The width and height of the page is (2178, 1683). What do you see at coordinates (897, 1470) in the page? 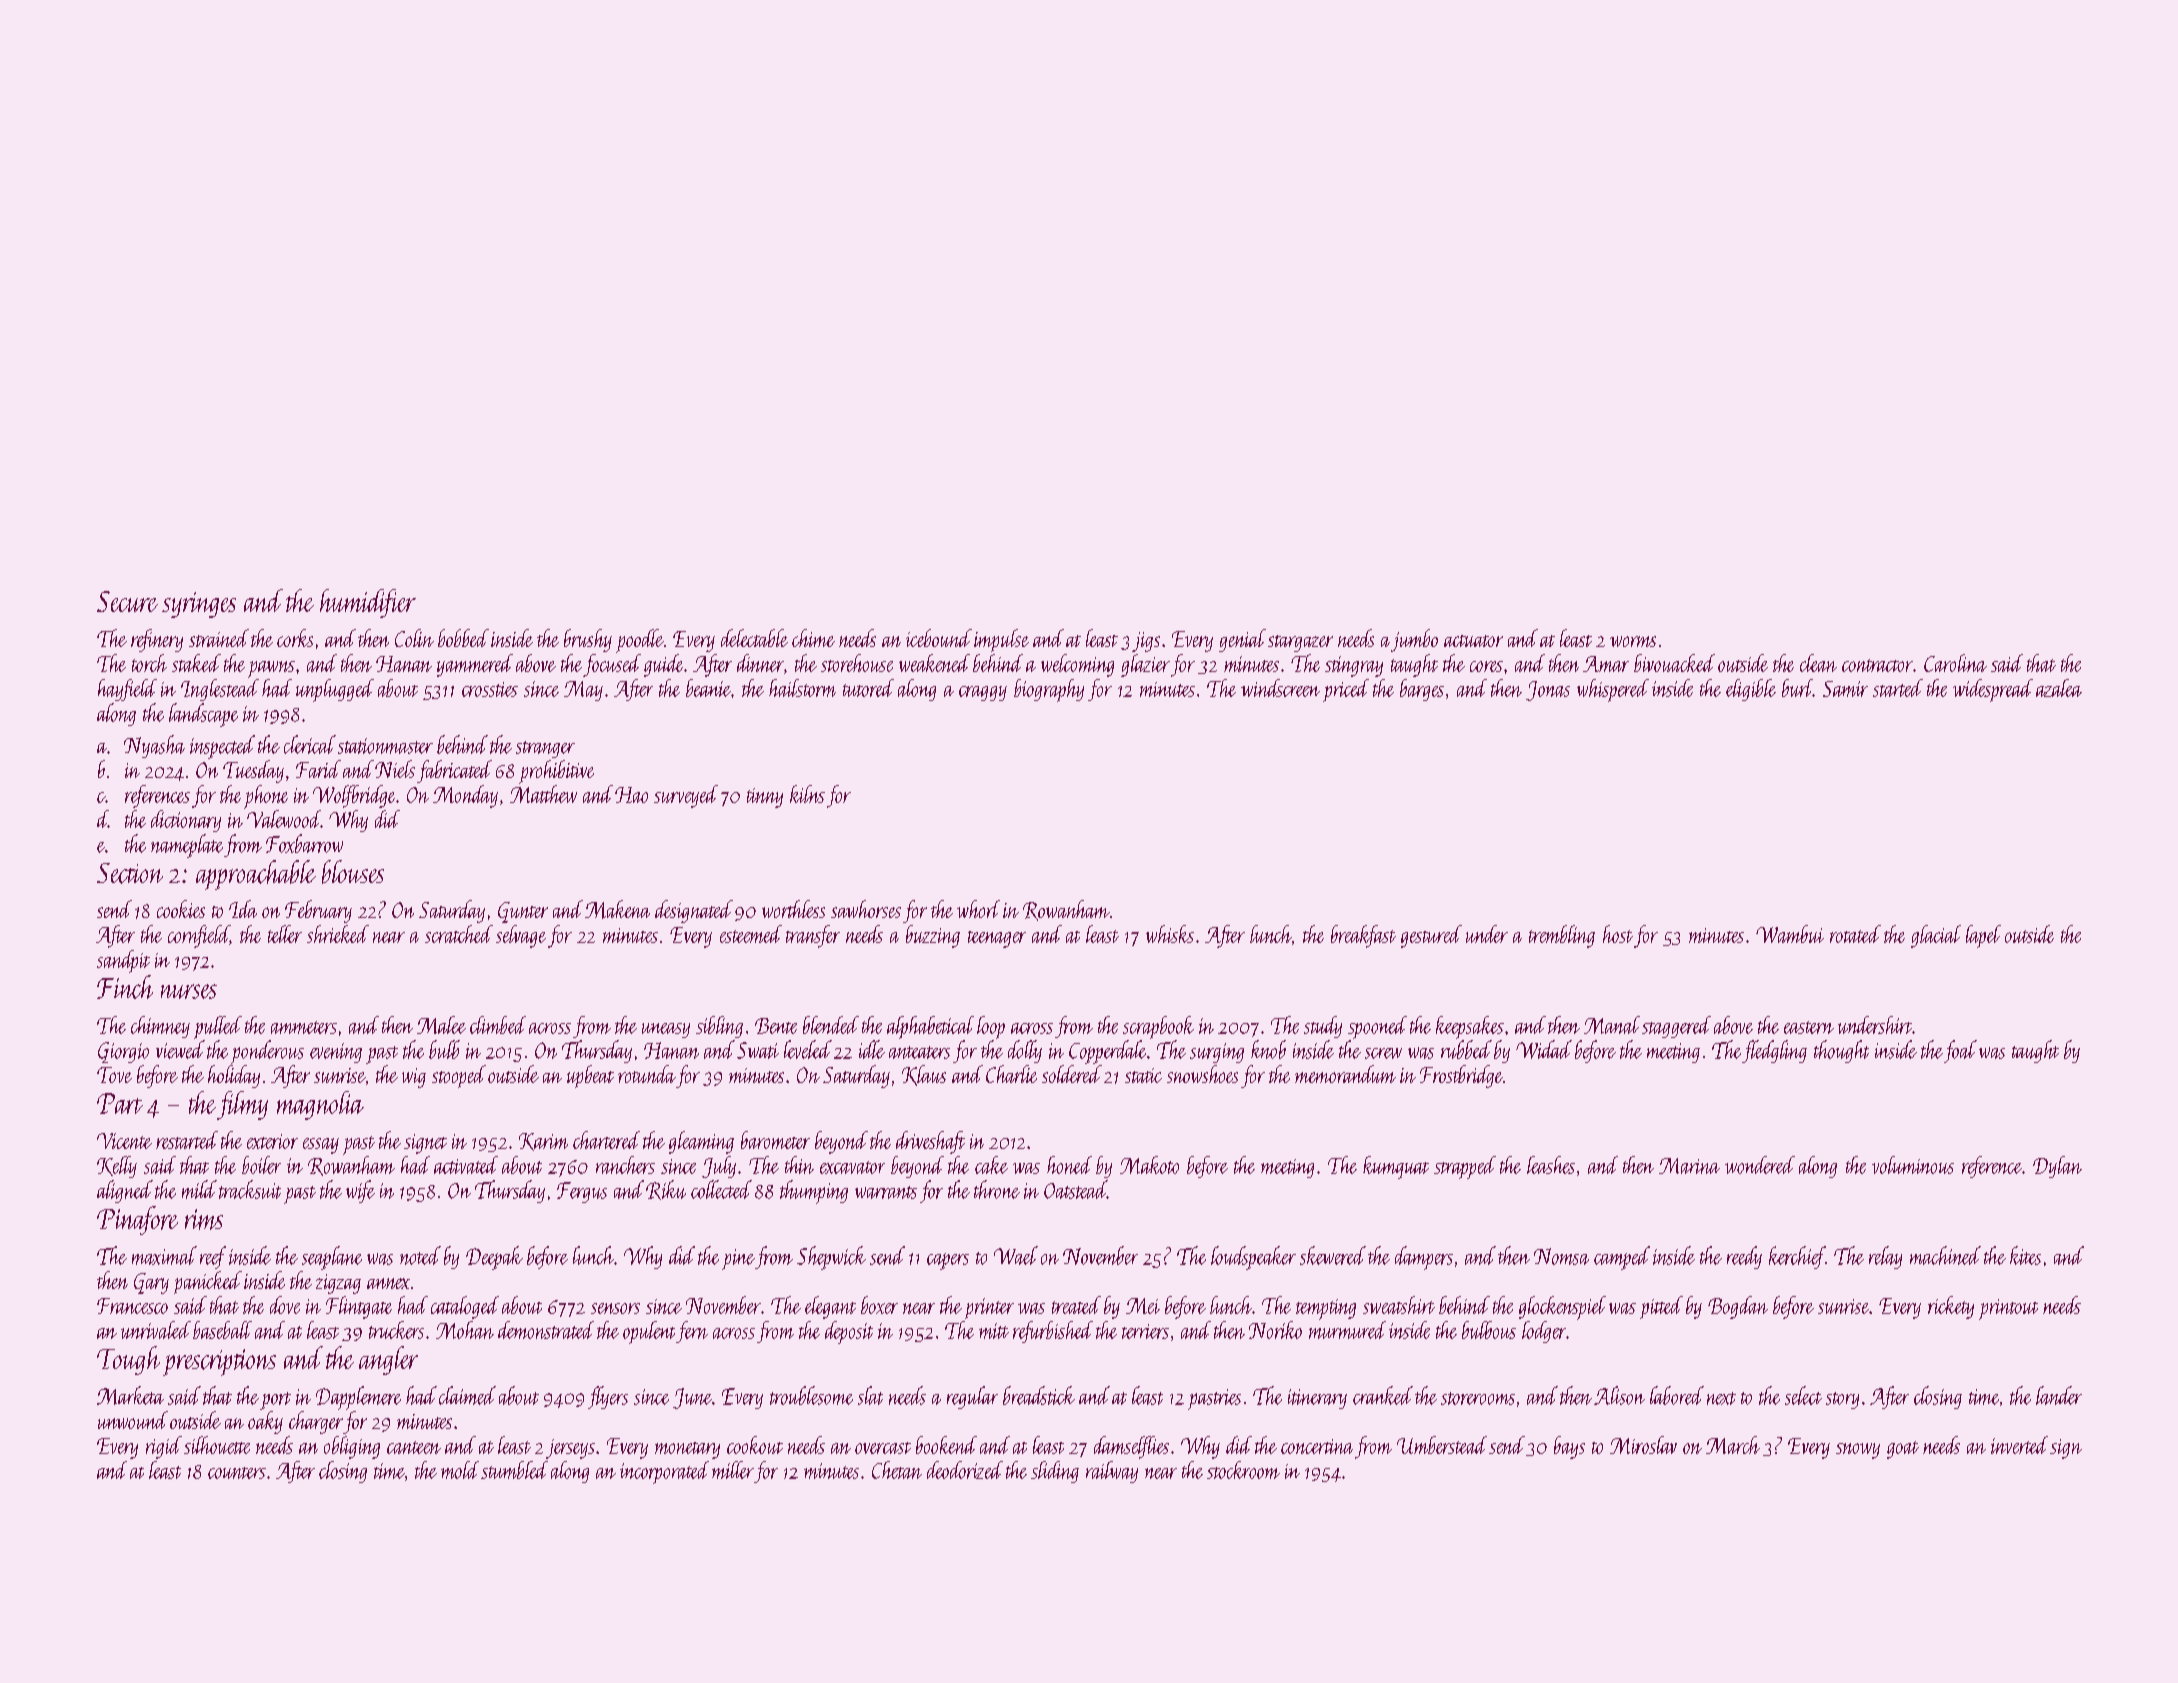
I see `Chetan` at bounding box center [897, 1470].
